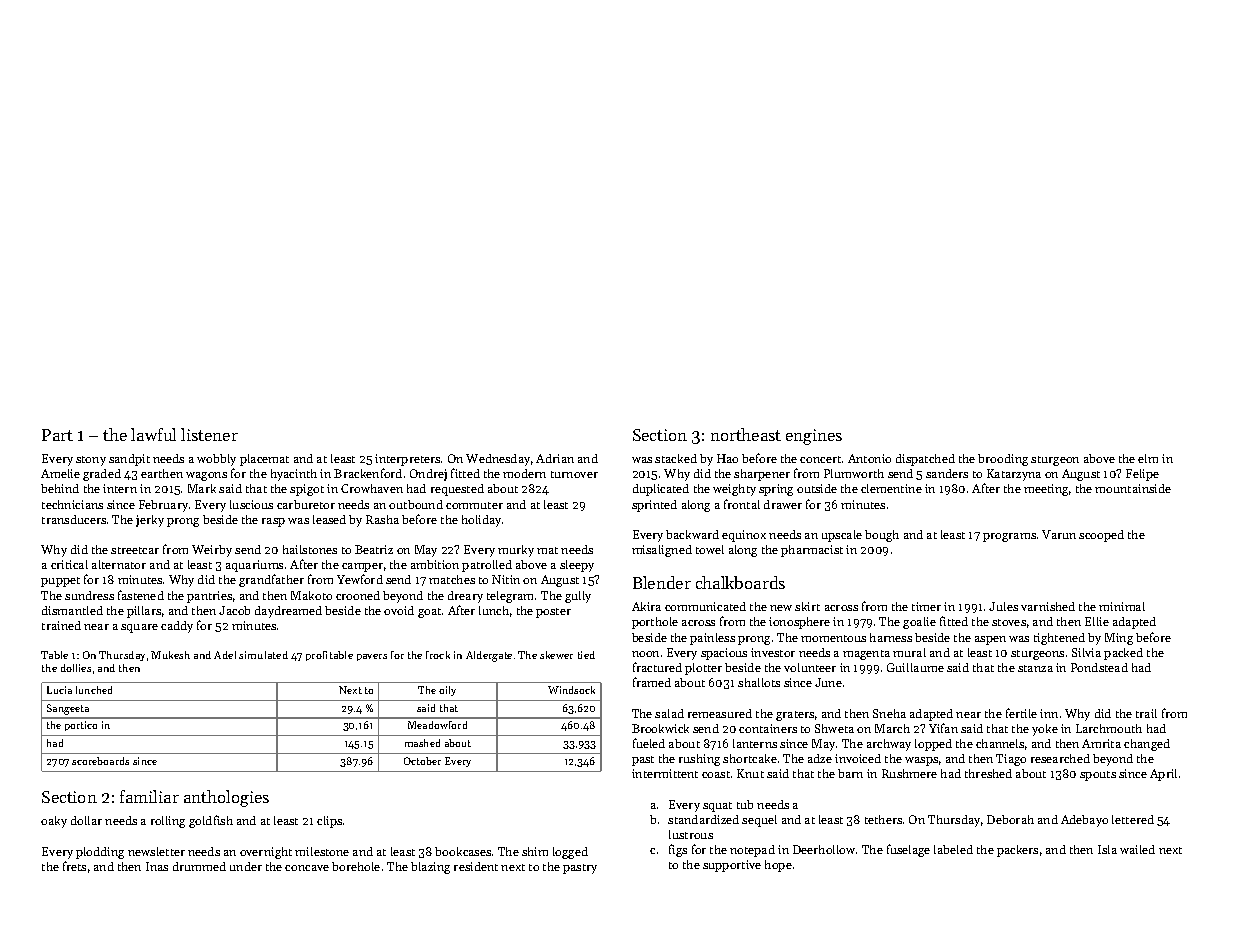 This screenshot has width=1233, height=952. What do you see at coordinates (1010, 819) in the screenshot?
I see `Deborah` at bounding box center [1010, 819].
